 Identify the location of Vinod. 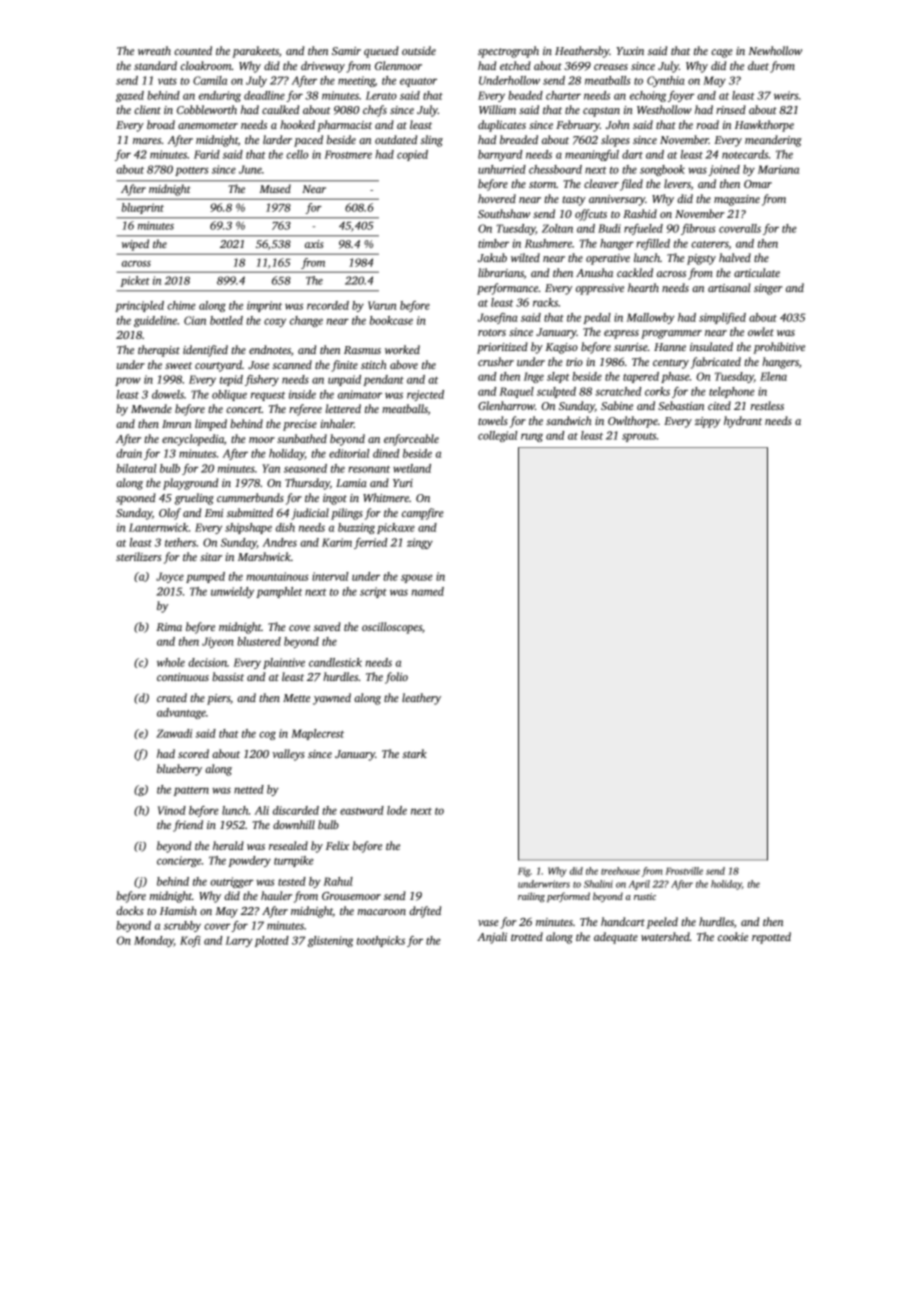
(172, 810).
